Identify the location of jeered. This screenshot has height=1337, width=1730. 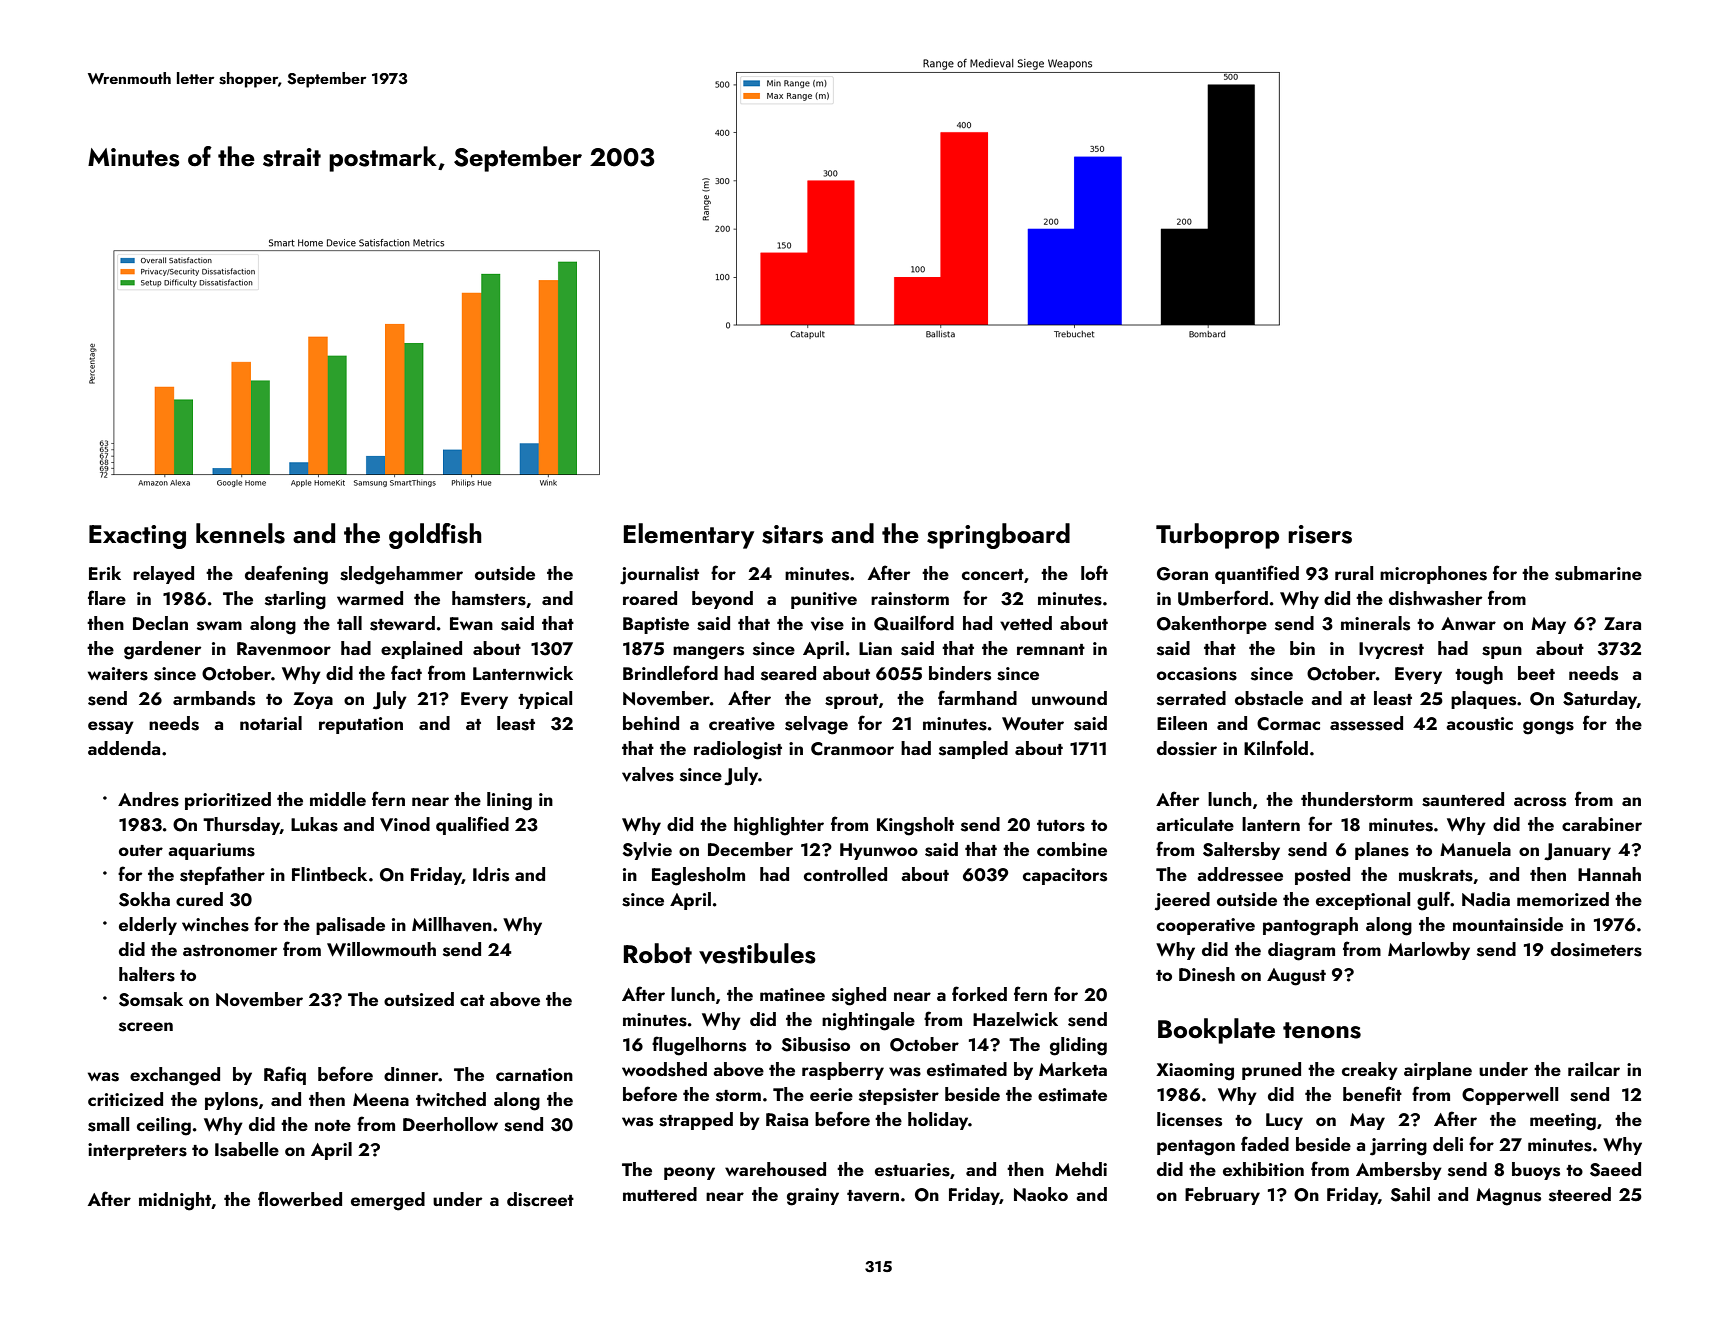
(1182, 901).
